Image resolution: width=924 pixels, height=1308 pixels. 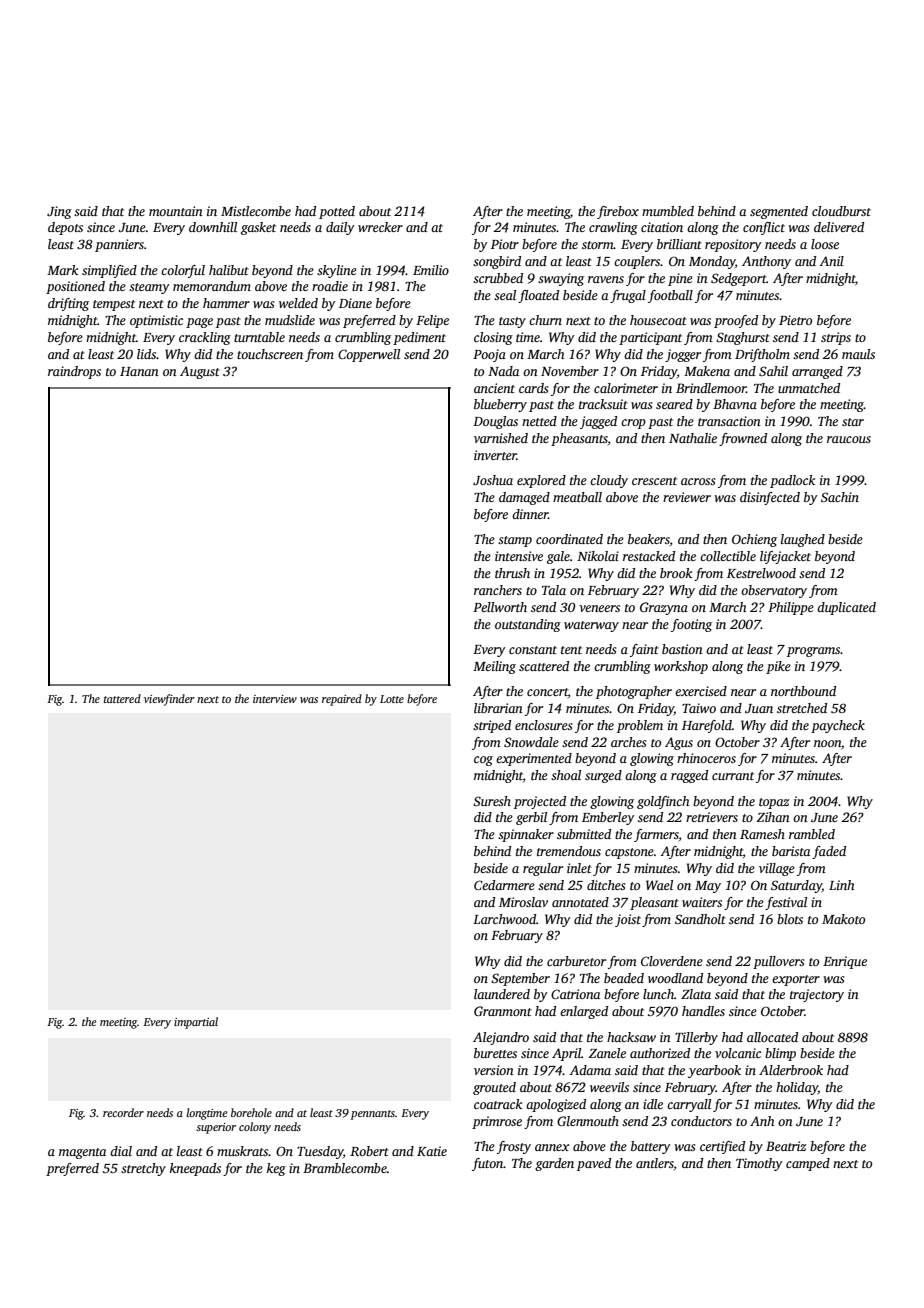 What do you see at coordinates (195, 1169) in the document?
I see `kneepads` at bounding box center [195, 1169].
